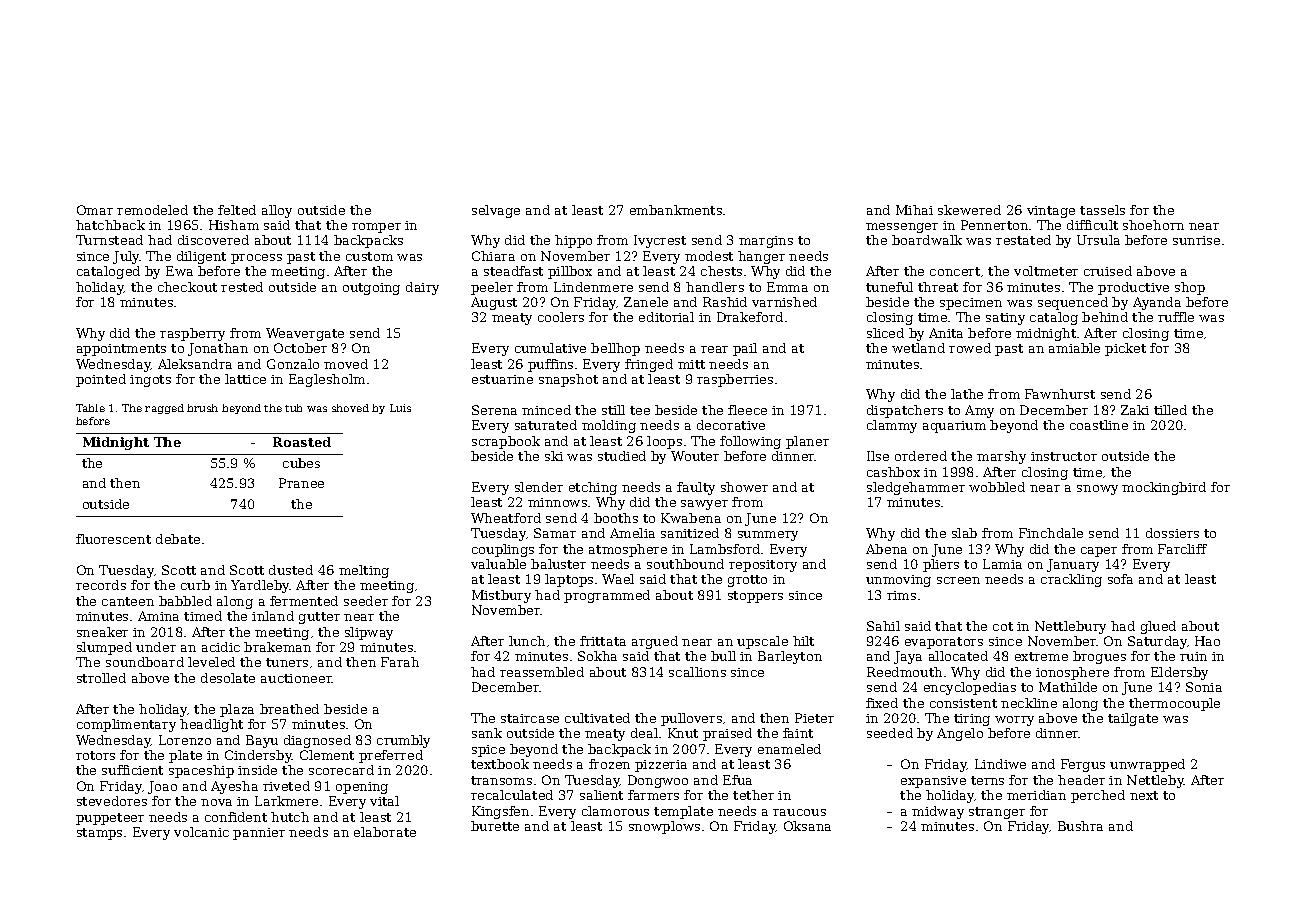 This image has width=1308, height=924. What do you see at coordinates (1029, 703) in the image?
I see `neckline` at bounding box center [1029, 703].
